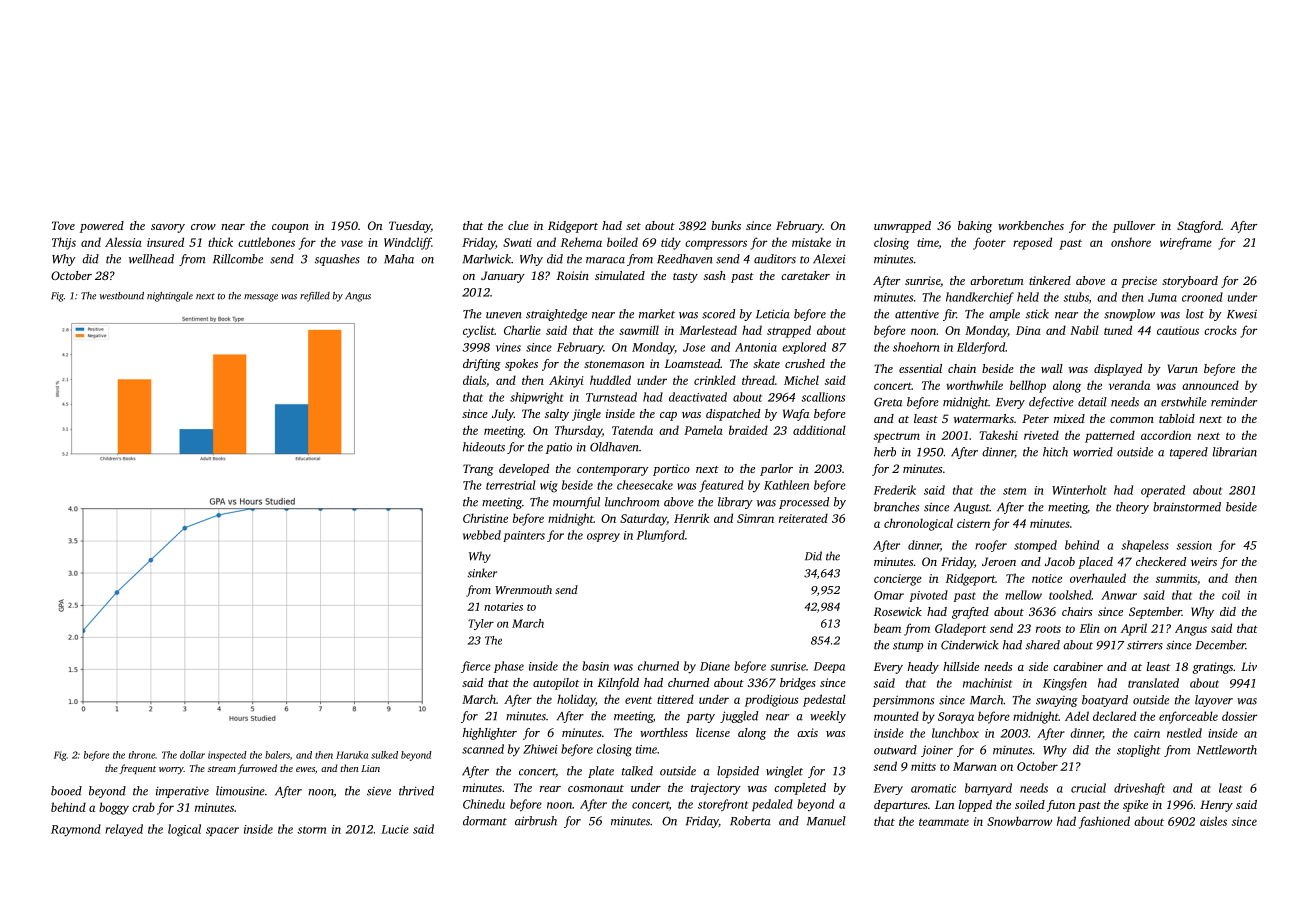 This page has width=1308, height=924. I want to click on parlor, so click(776, 470).
